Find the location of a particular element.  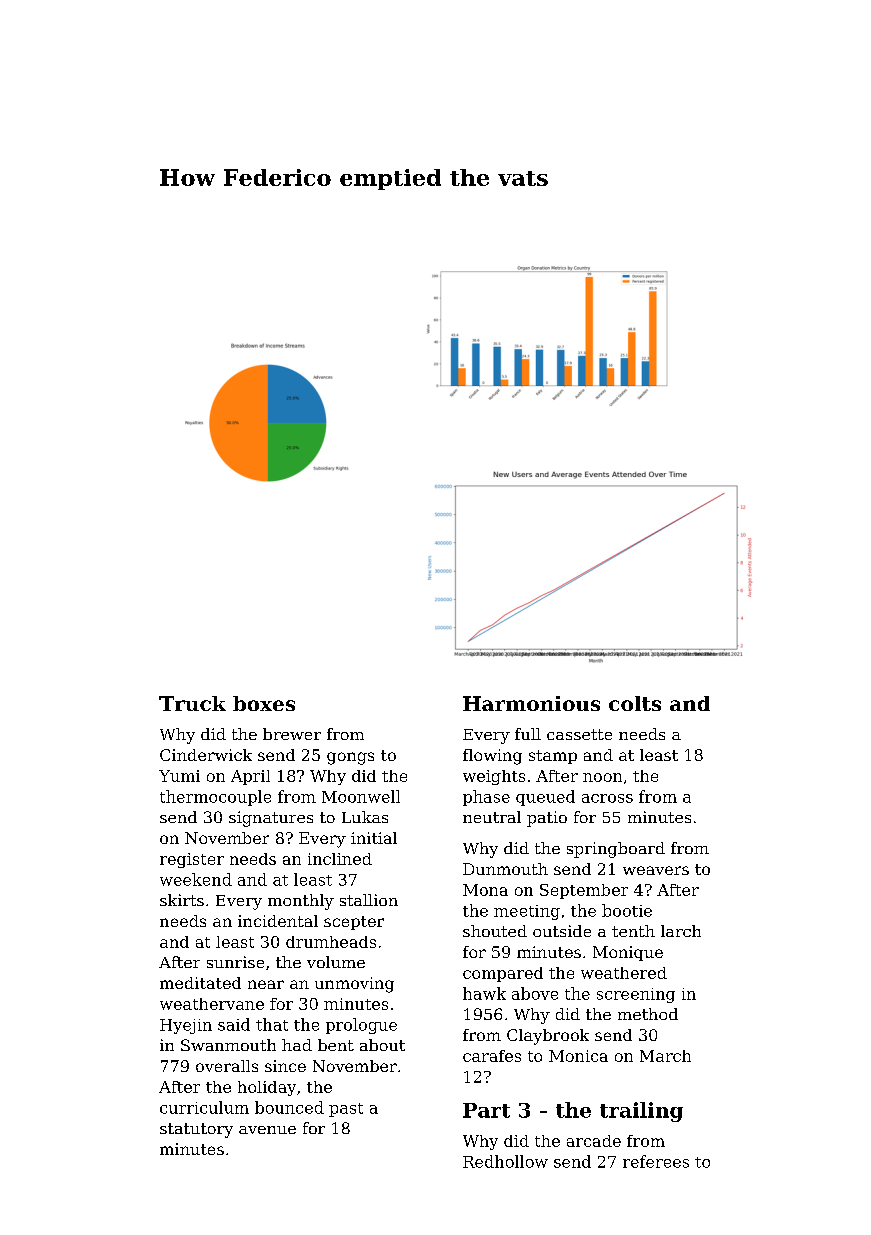

weavers is located at coordinates (656, 870).
